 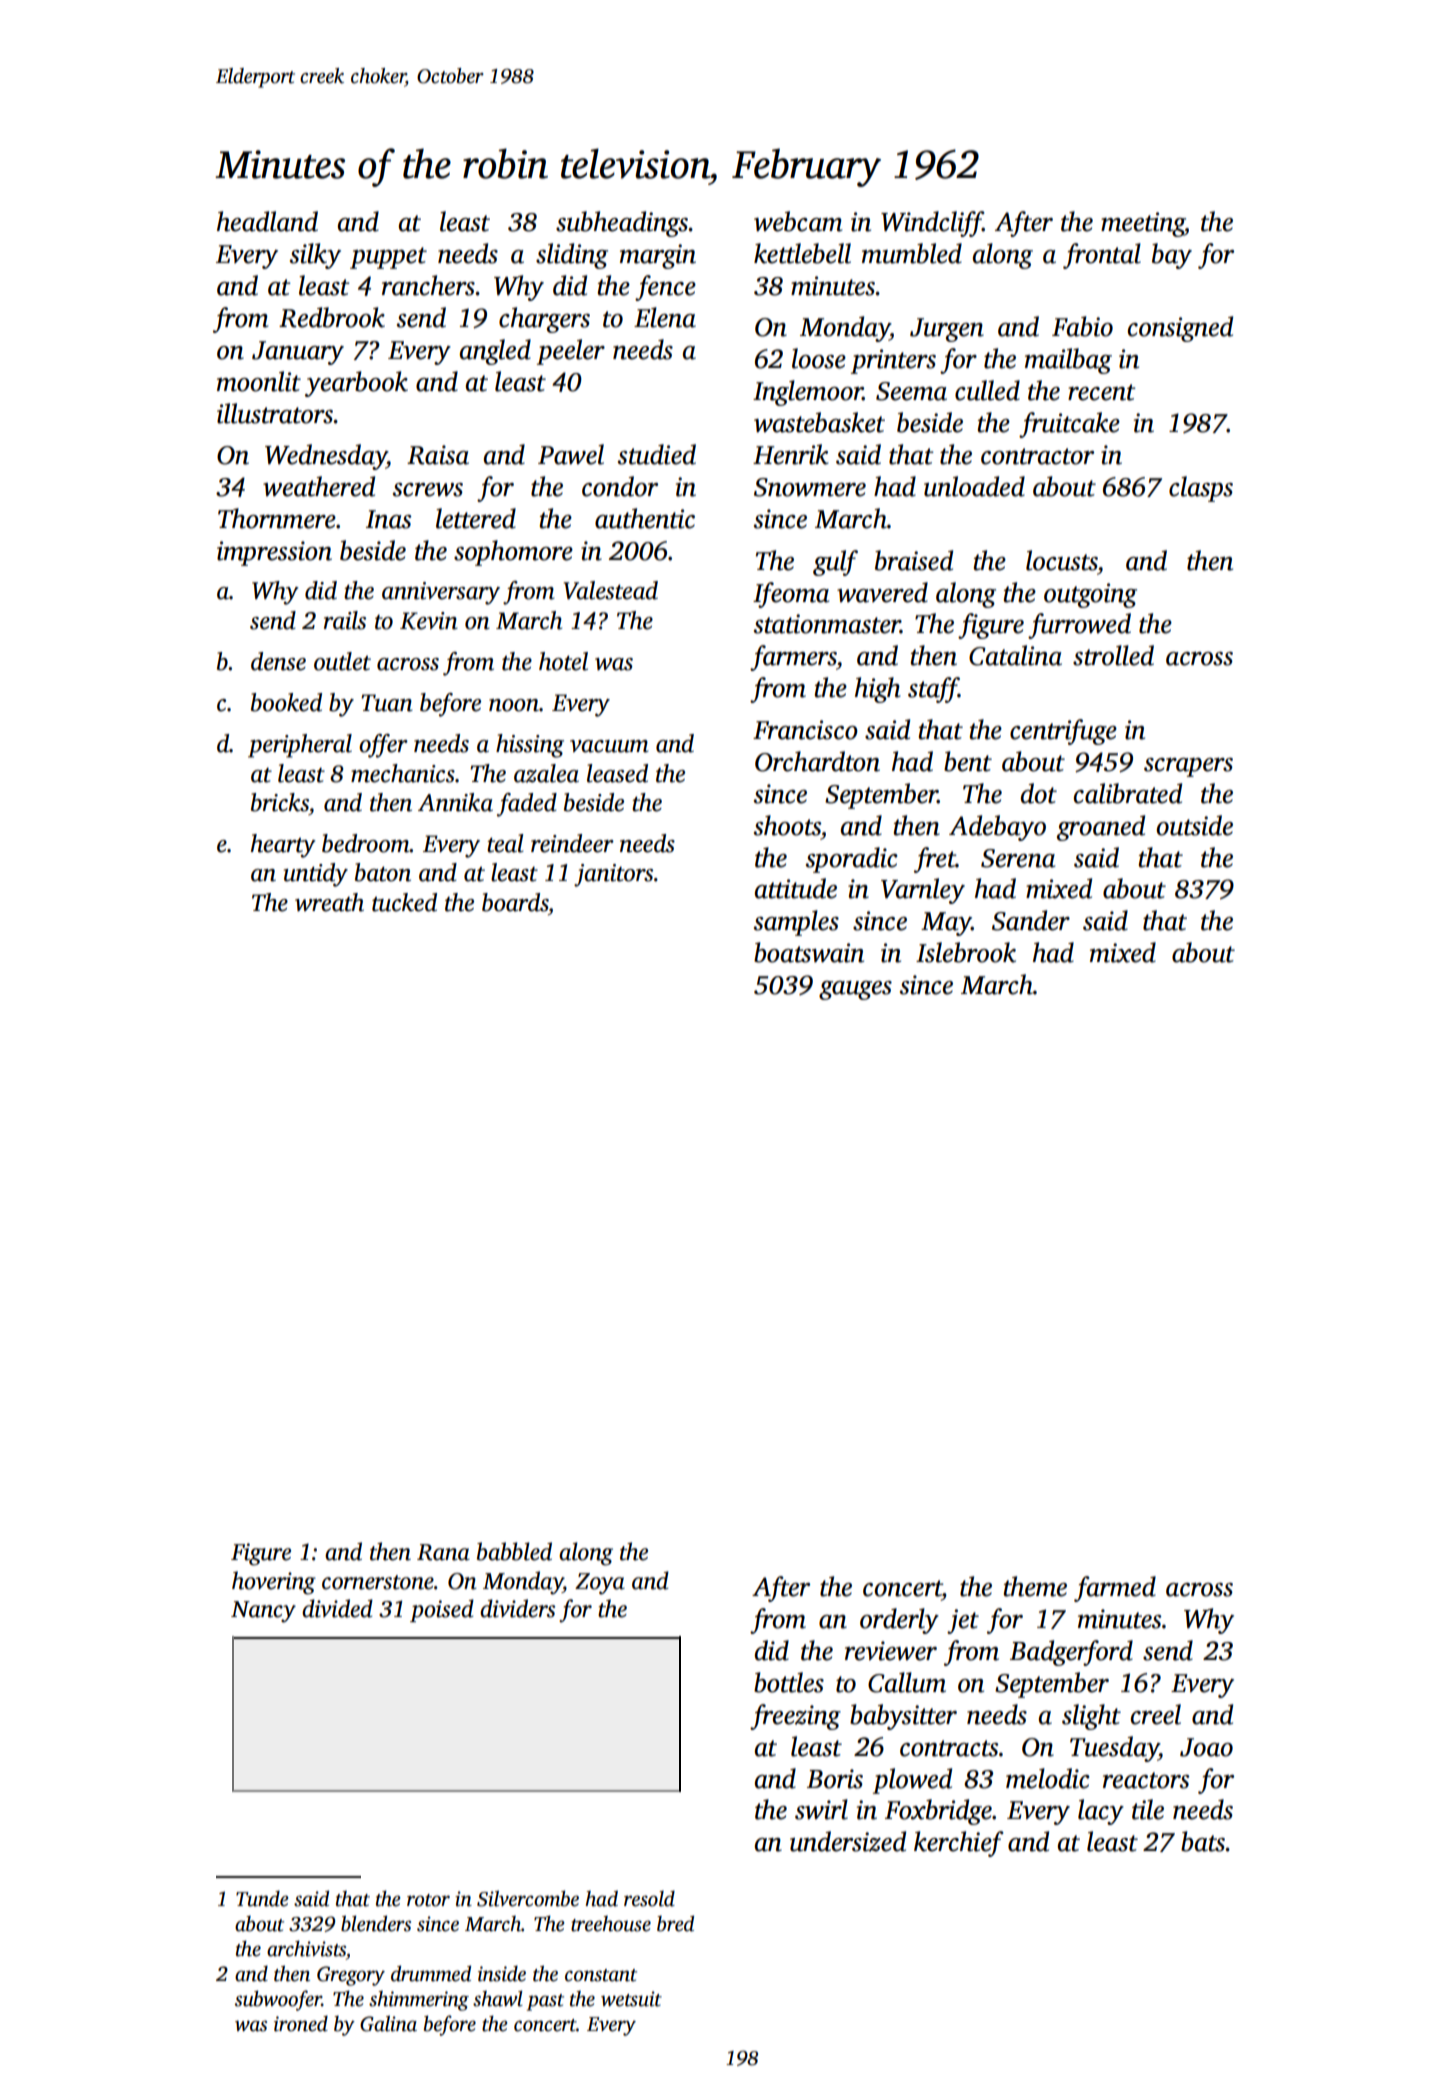 What do you see at coordinates (966, 952) in the page?
I see `Islebrook` at bounding box center [966, 952].
